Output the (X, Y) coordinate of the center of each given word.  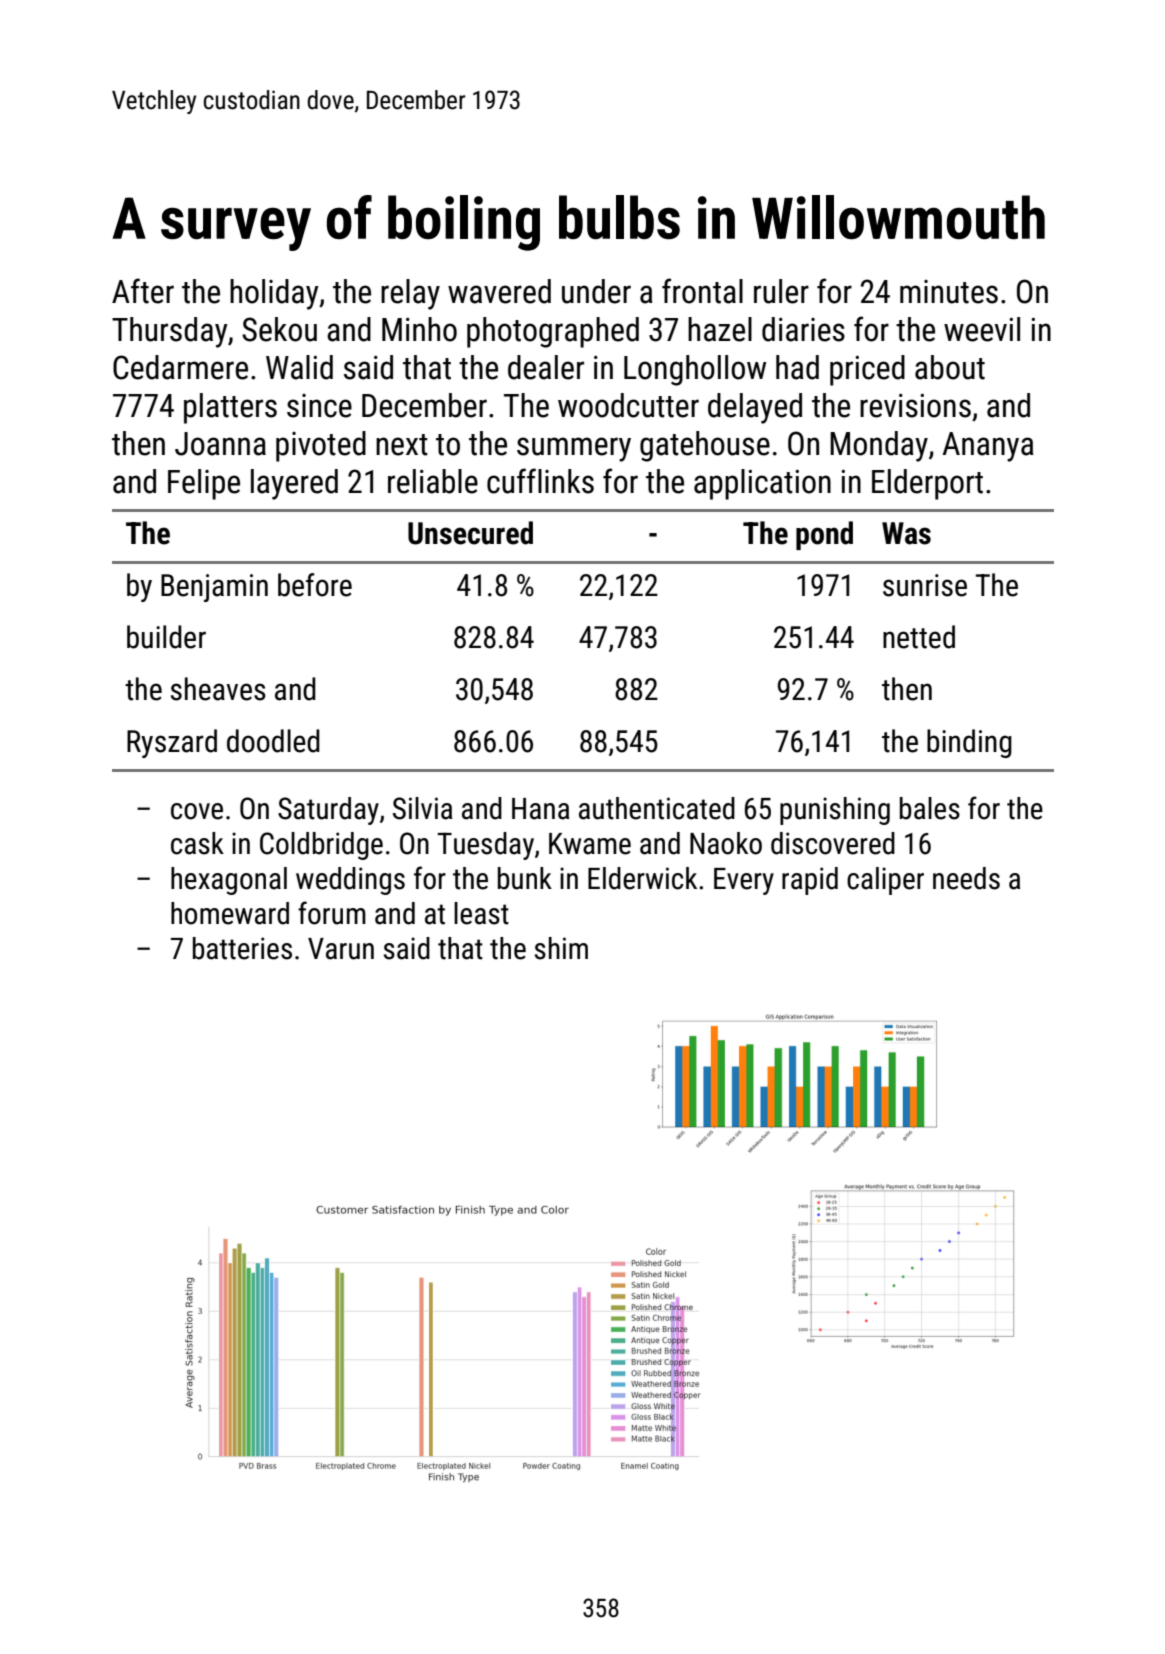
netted (919, 637)
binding (969, 743)
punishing (835, 811)
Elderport (927, 484)
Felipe (204, 484)
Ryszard (172, 743)
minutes (949, 292)
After (143, 291)
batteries (242, 948)
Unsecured (470, 533)
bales (930, 808)
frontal (702, 291)
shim (561, 948)
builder (166, 637)
